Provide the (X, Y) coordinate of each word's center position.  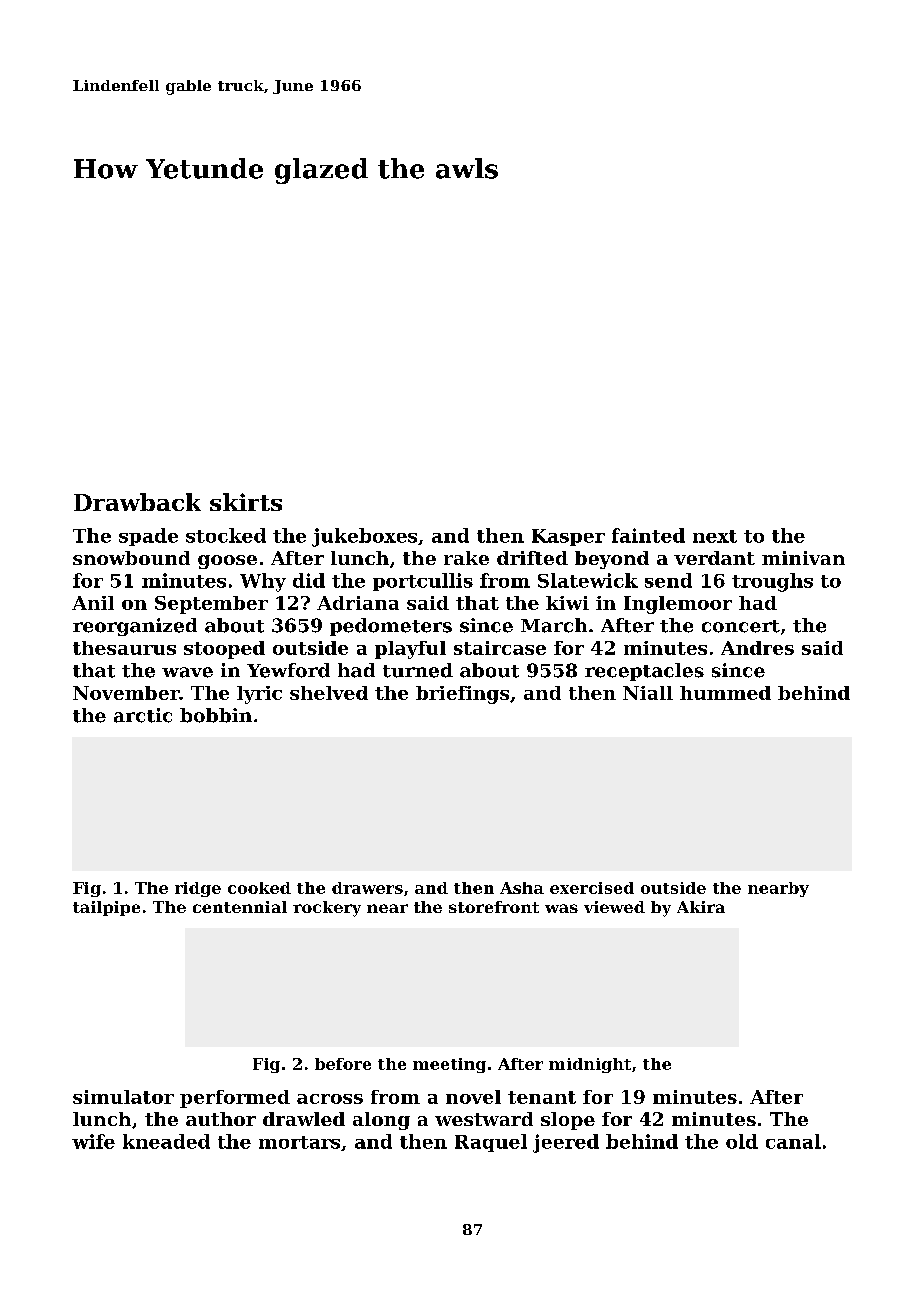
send (668, 580)
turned (418, 670)
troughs (772, 582)
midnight (590, 1065)
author (221, 1119)
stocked (226, 535)
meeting (449, 1065)
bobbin (216, 715)
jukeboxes (364, 537)
